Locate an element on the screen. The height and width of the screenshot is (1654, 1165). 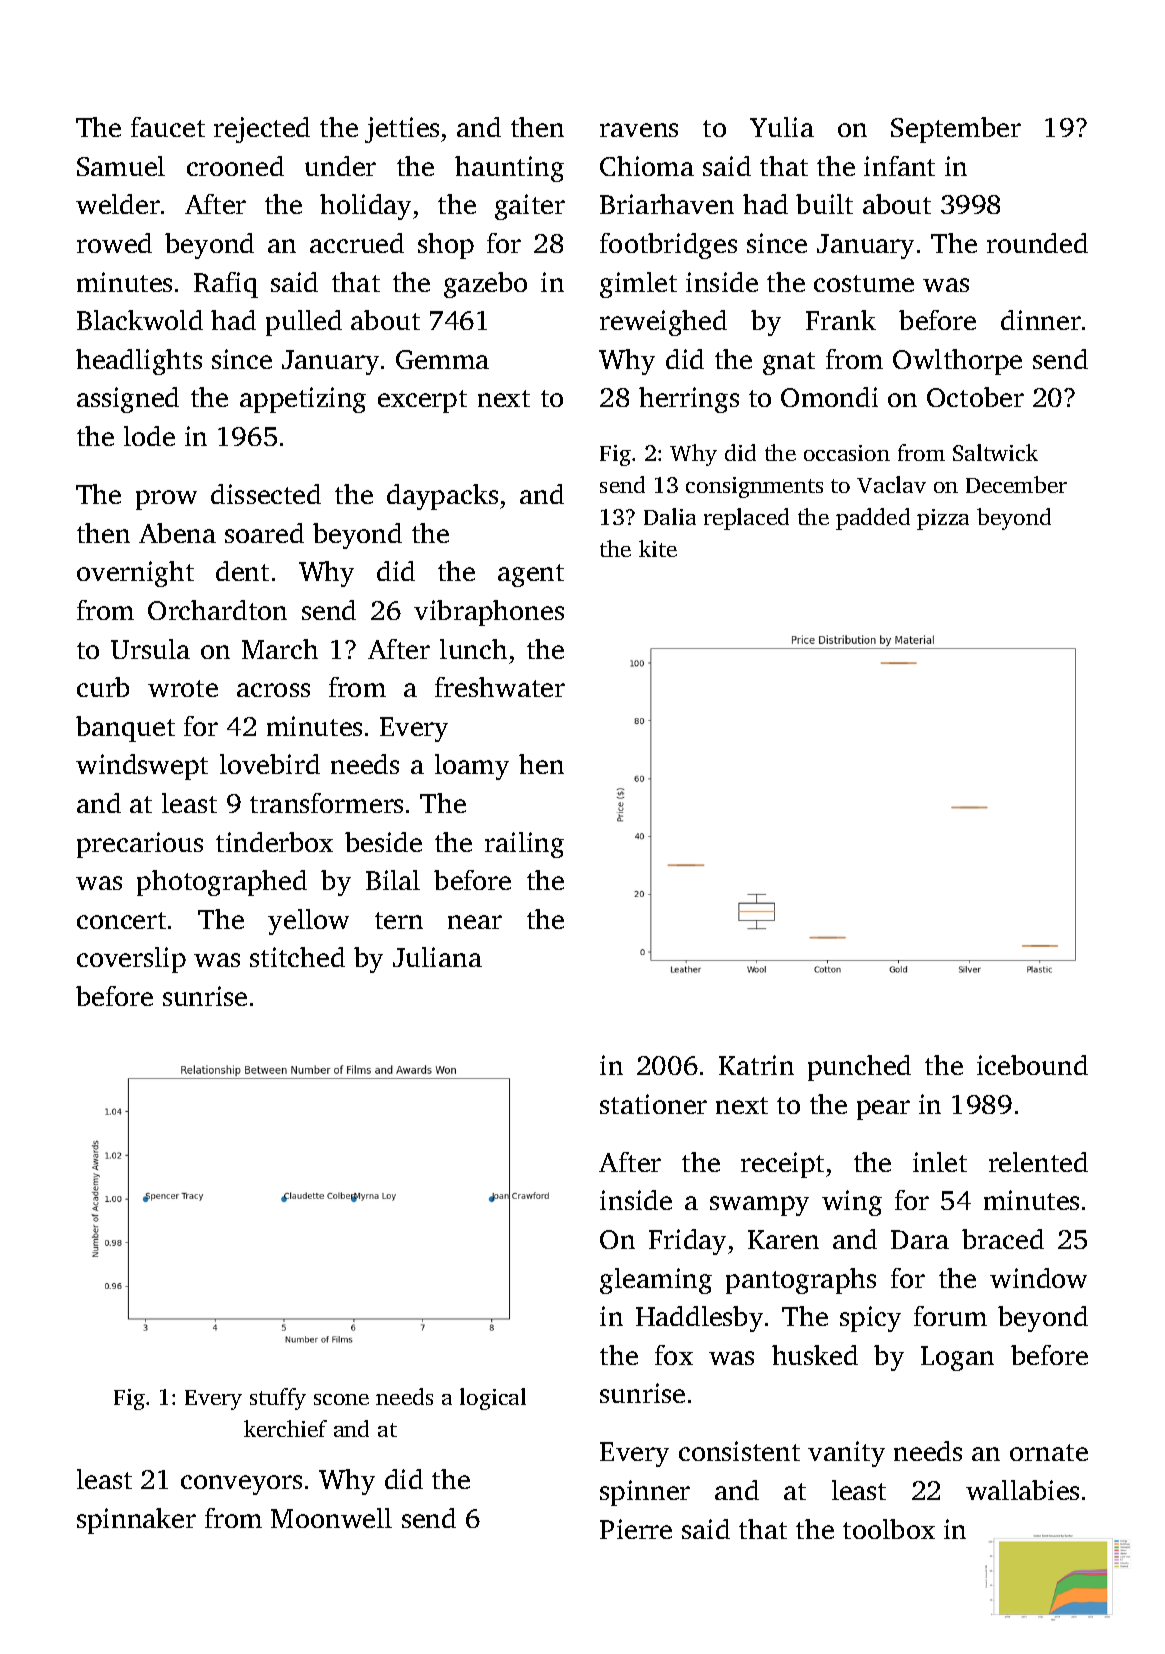
jetties is located at coordinates (402, 130).
